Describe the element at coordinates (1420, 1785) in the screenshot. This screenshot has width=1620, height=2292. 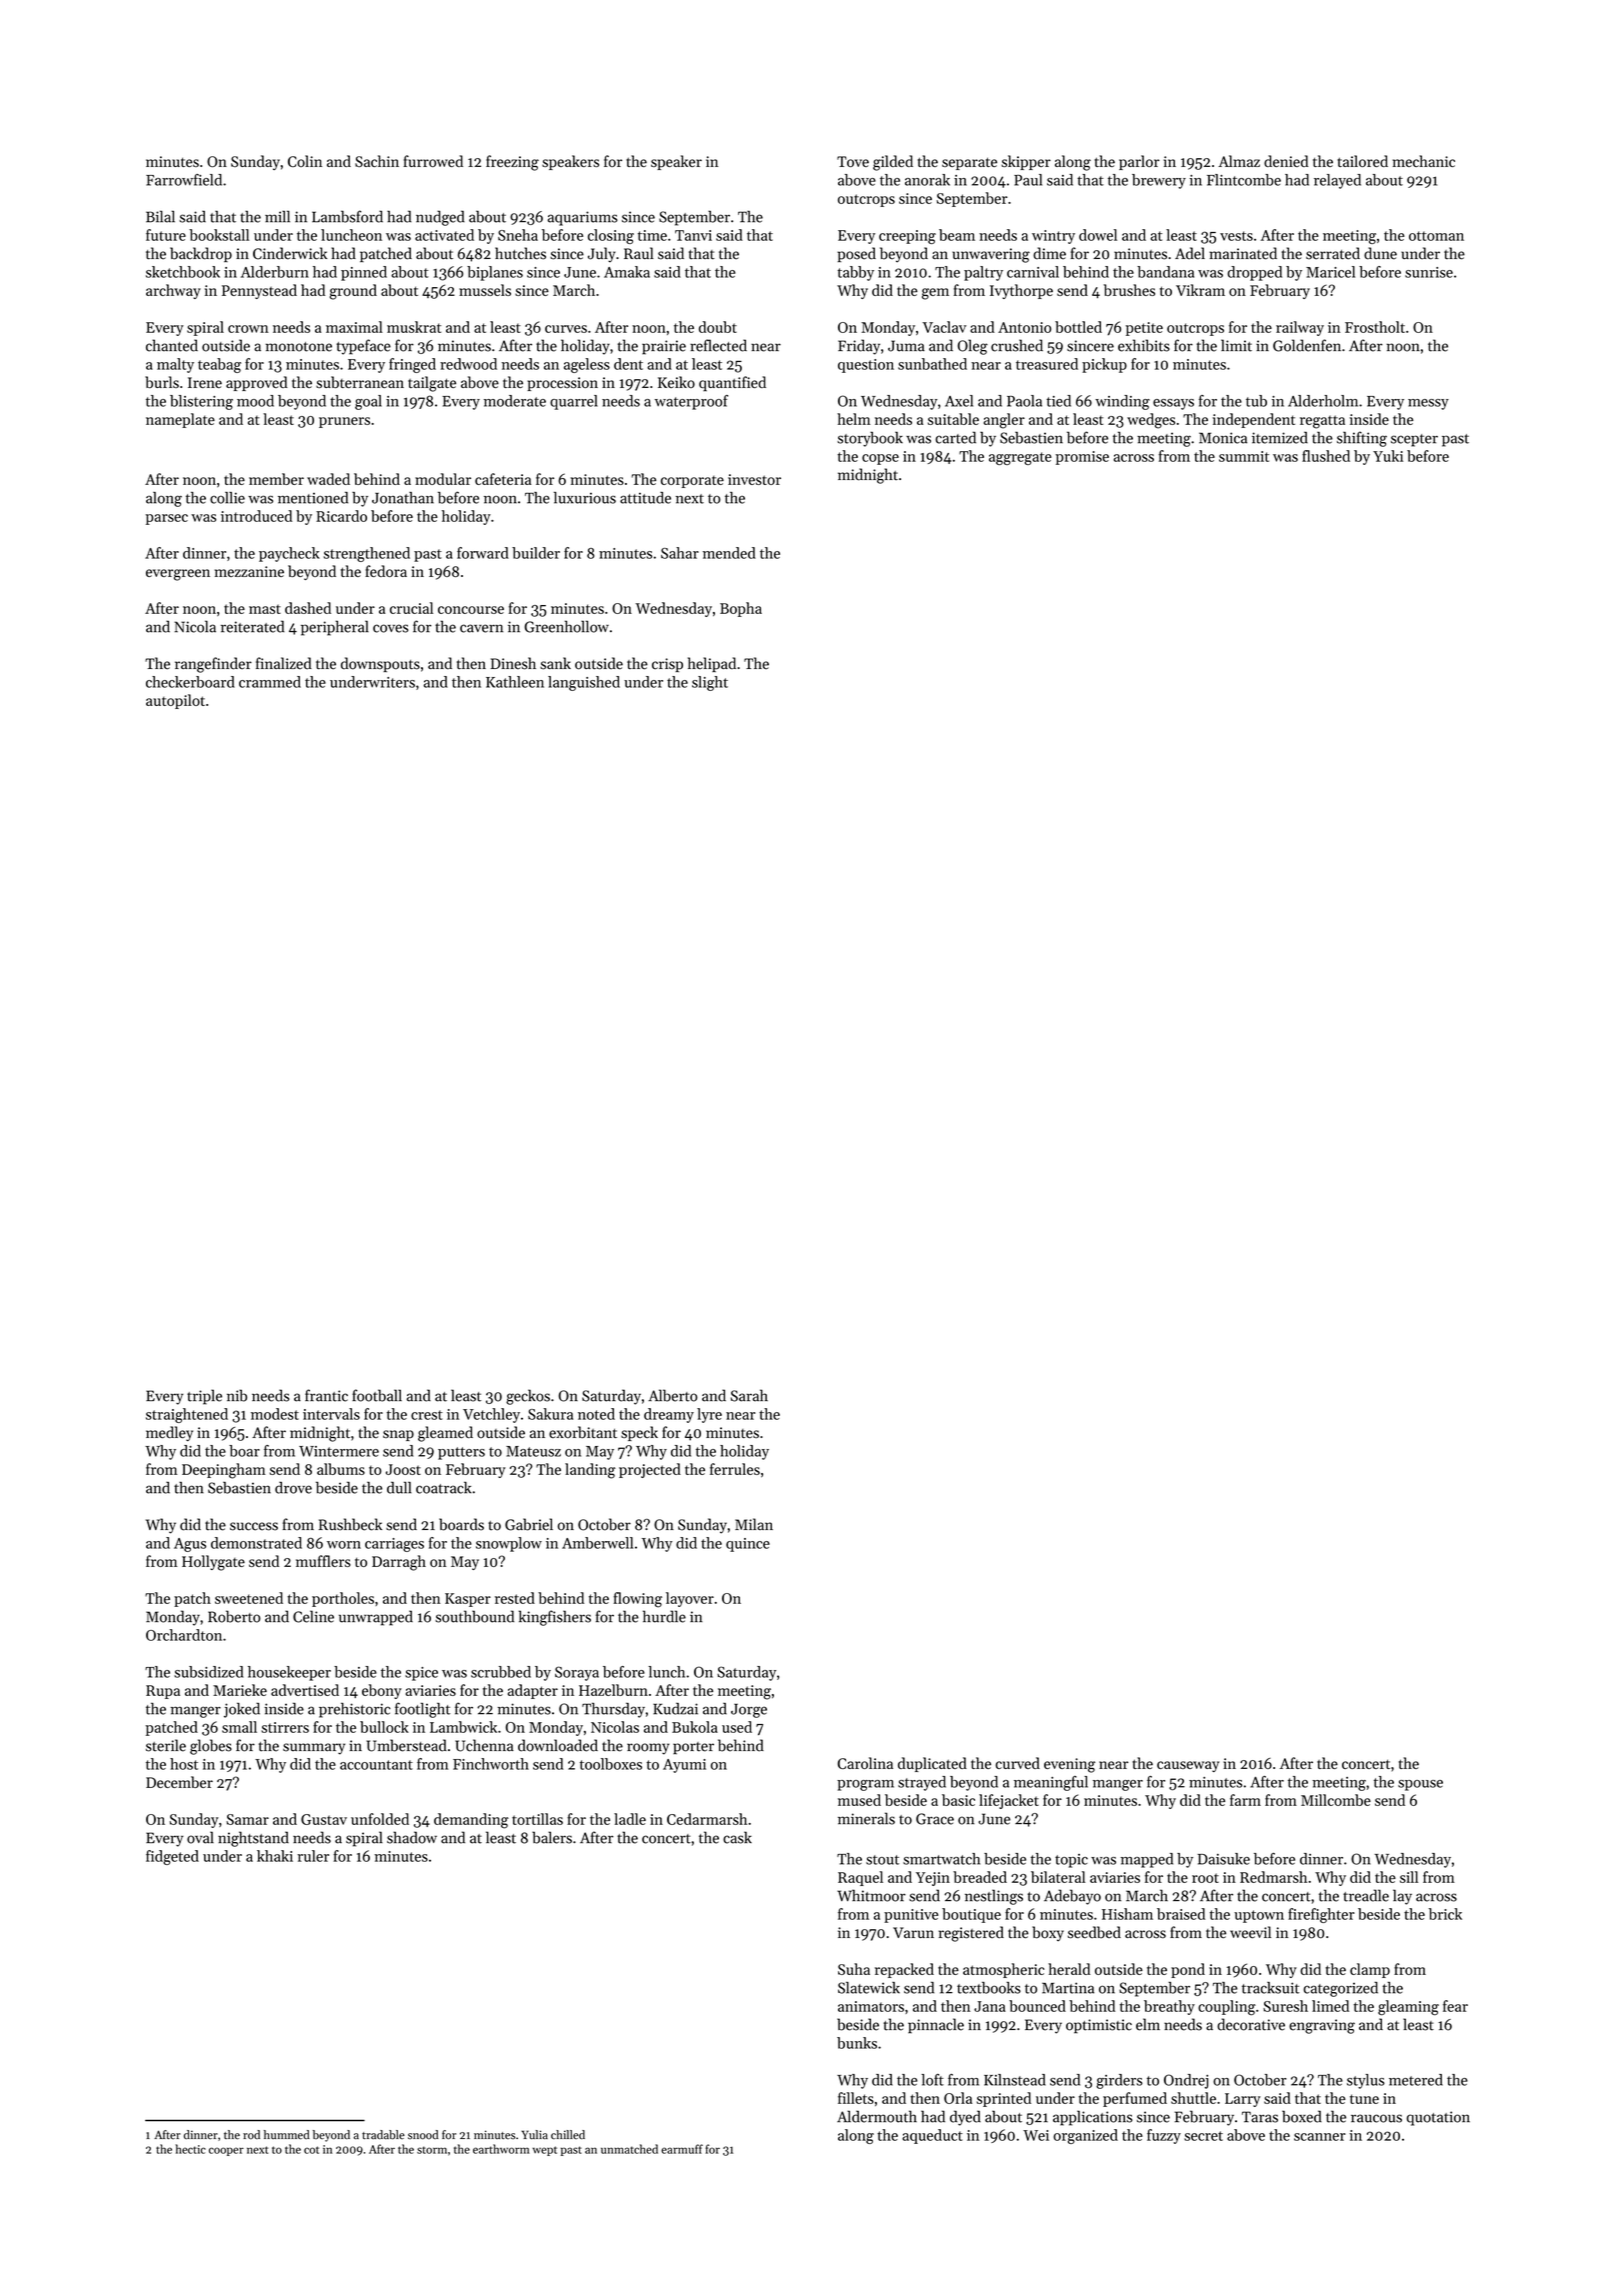
I see `spouse` at that location.
